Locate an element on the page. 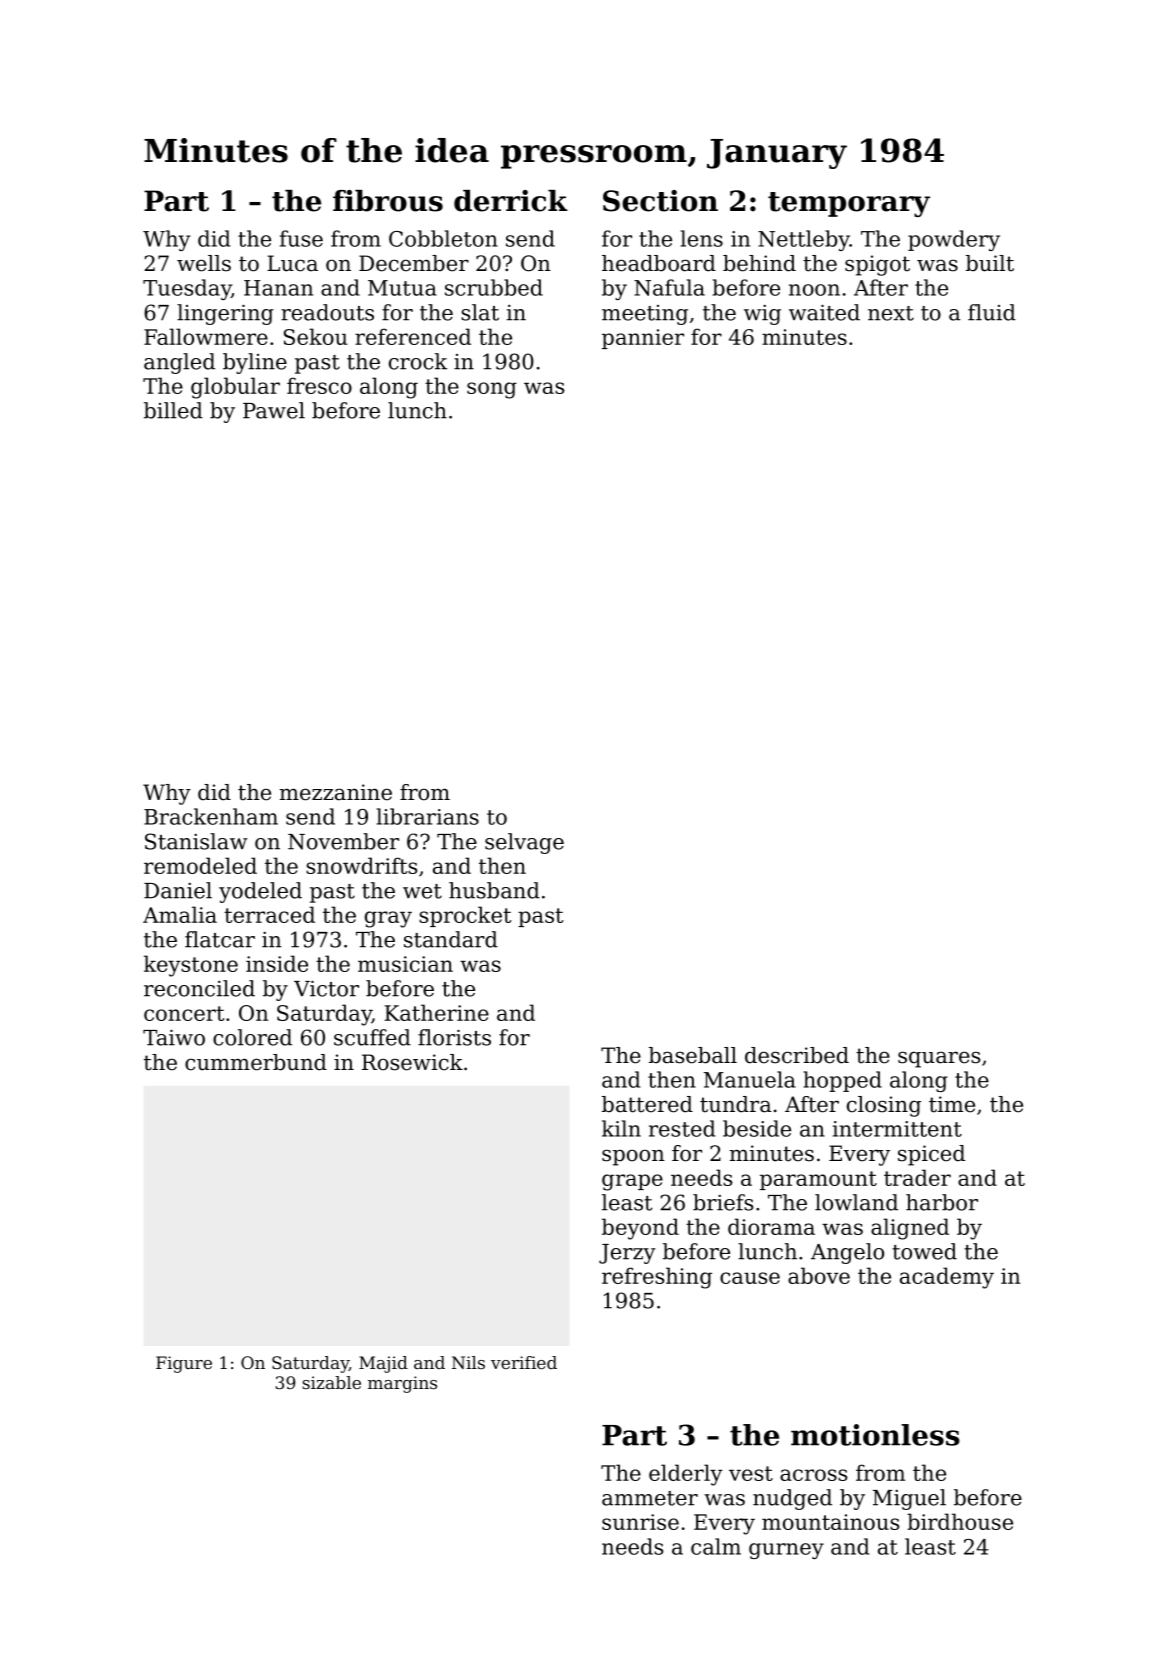 Image resolution: width=1171 pixels, height=1656 pixels. scrubbed is located at coordinates (494, 287).
